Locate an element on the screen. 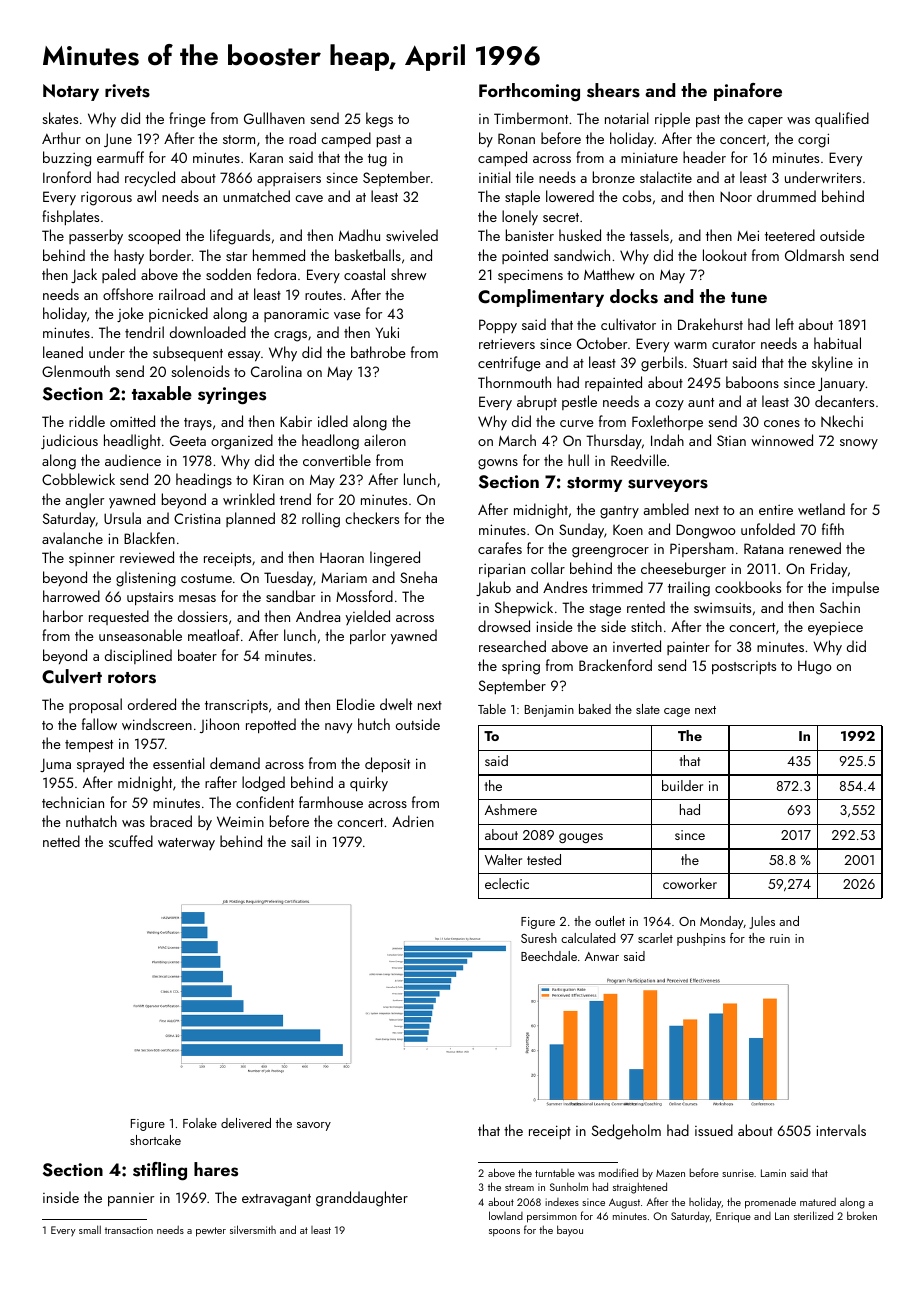 This screenshot has height=1308, width=924. savory is located at coordinates (314, 1126).
